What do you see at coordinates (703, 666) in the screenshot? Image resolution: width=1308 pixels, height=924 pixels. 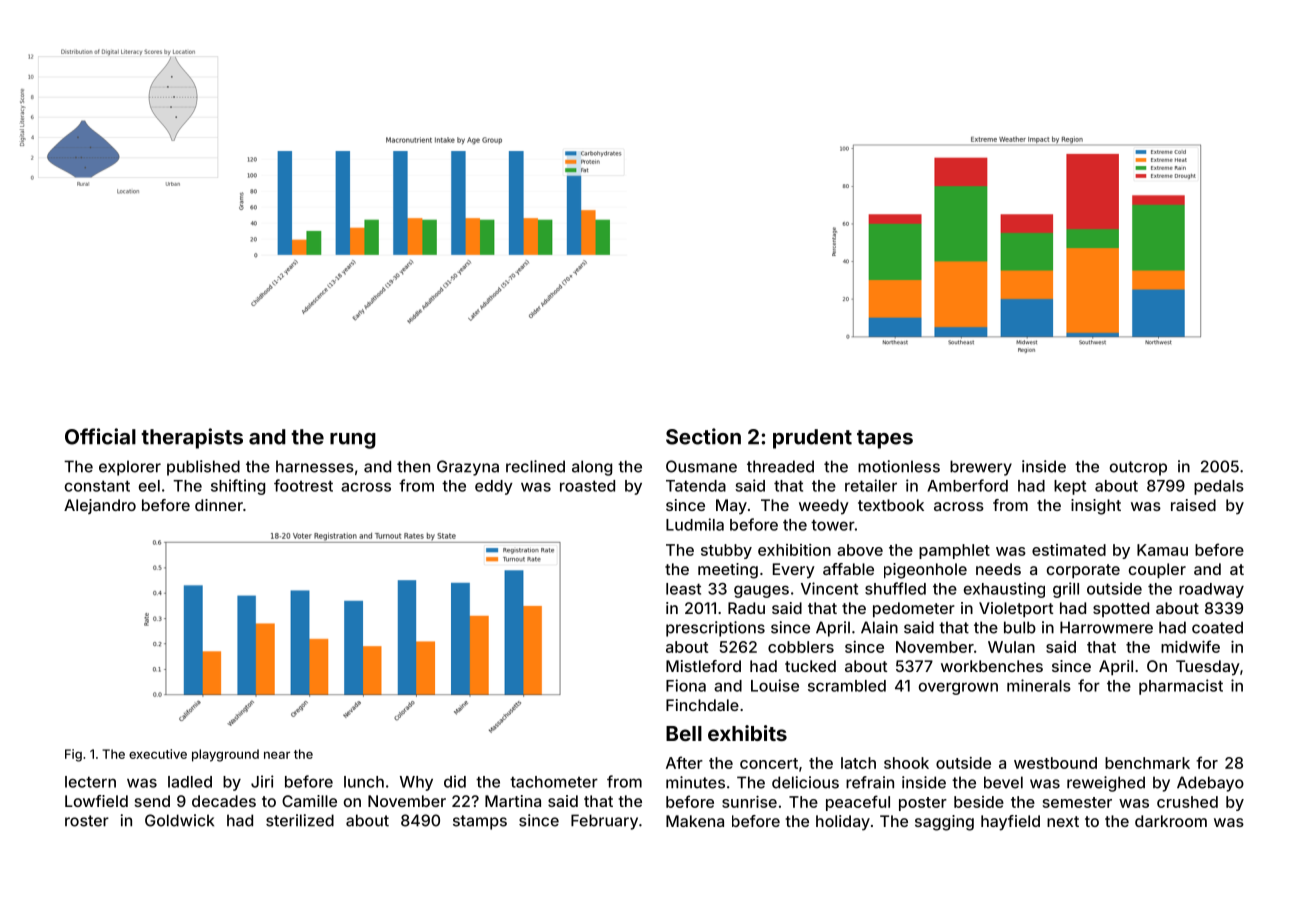 I see `Mistleford` at bounding box center [703, 666].
